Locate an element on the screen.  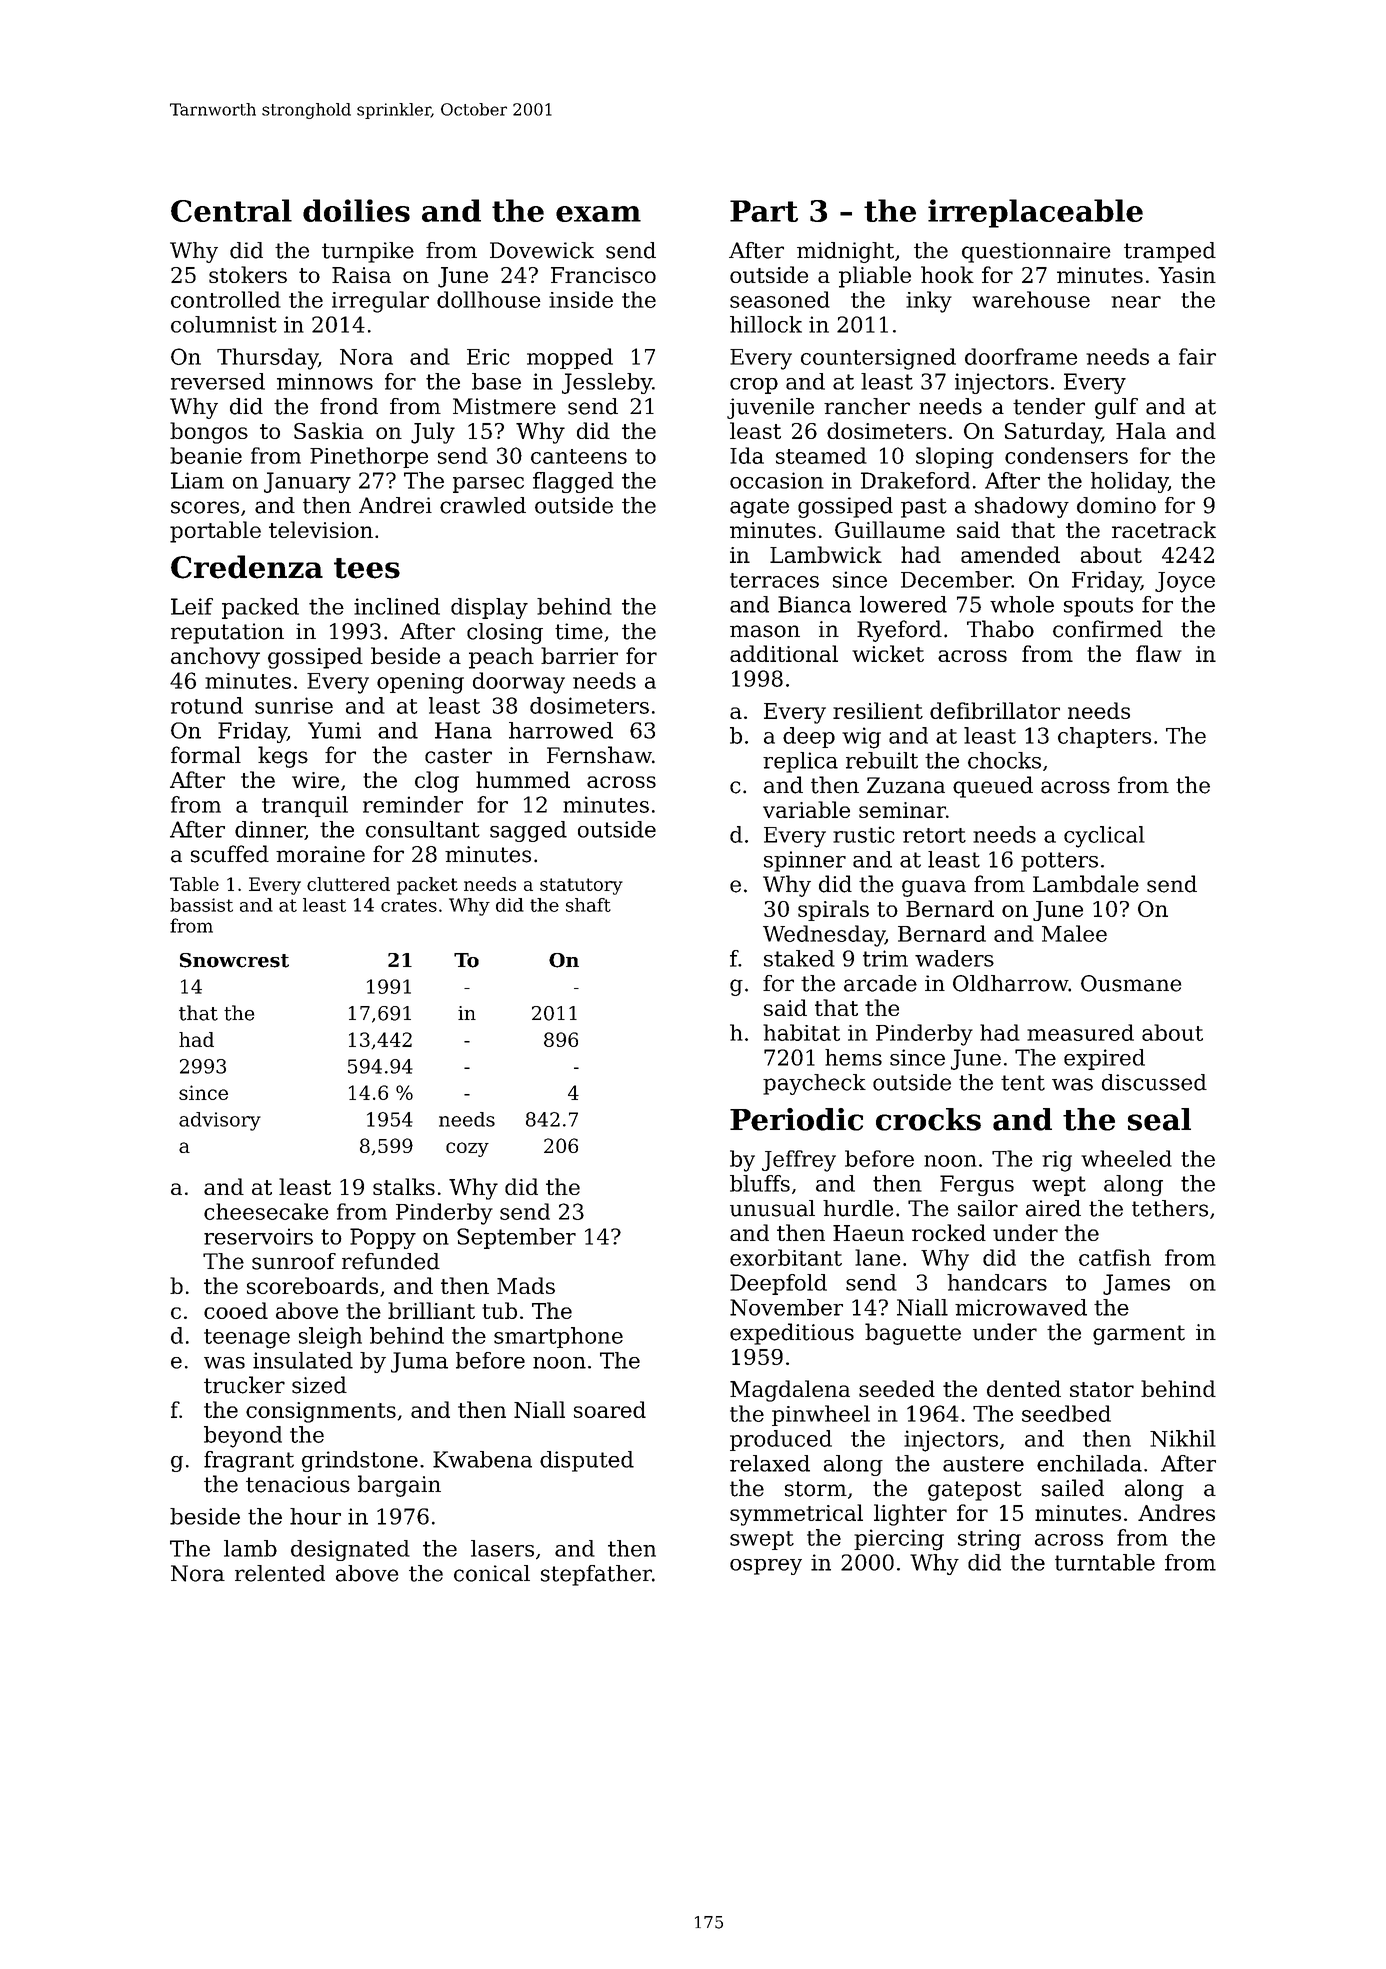
scuffed is located at coordinates (230, 854).
